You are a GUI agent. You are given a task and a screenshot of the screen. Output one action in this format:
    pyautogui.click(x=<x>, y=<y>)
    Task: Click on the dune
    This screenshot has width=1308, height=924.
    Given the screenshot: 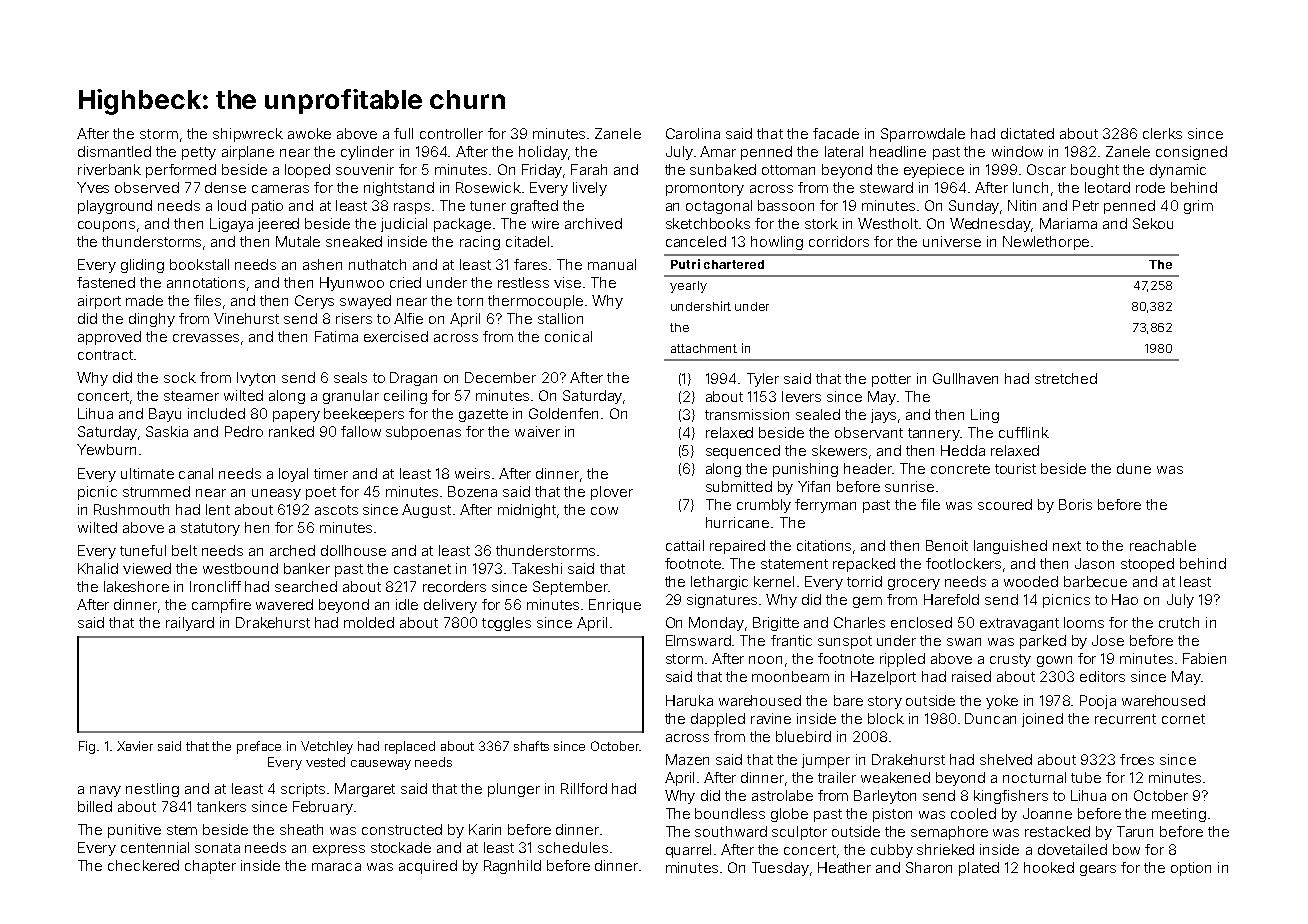 What is the action you would take?
    pyautogui.click(x=1134, y=468)
